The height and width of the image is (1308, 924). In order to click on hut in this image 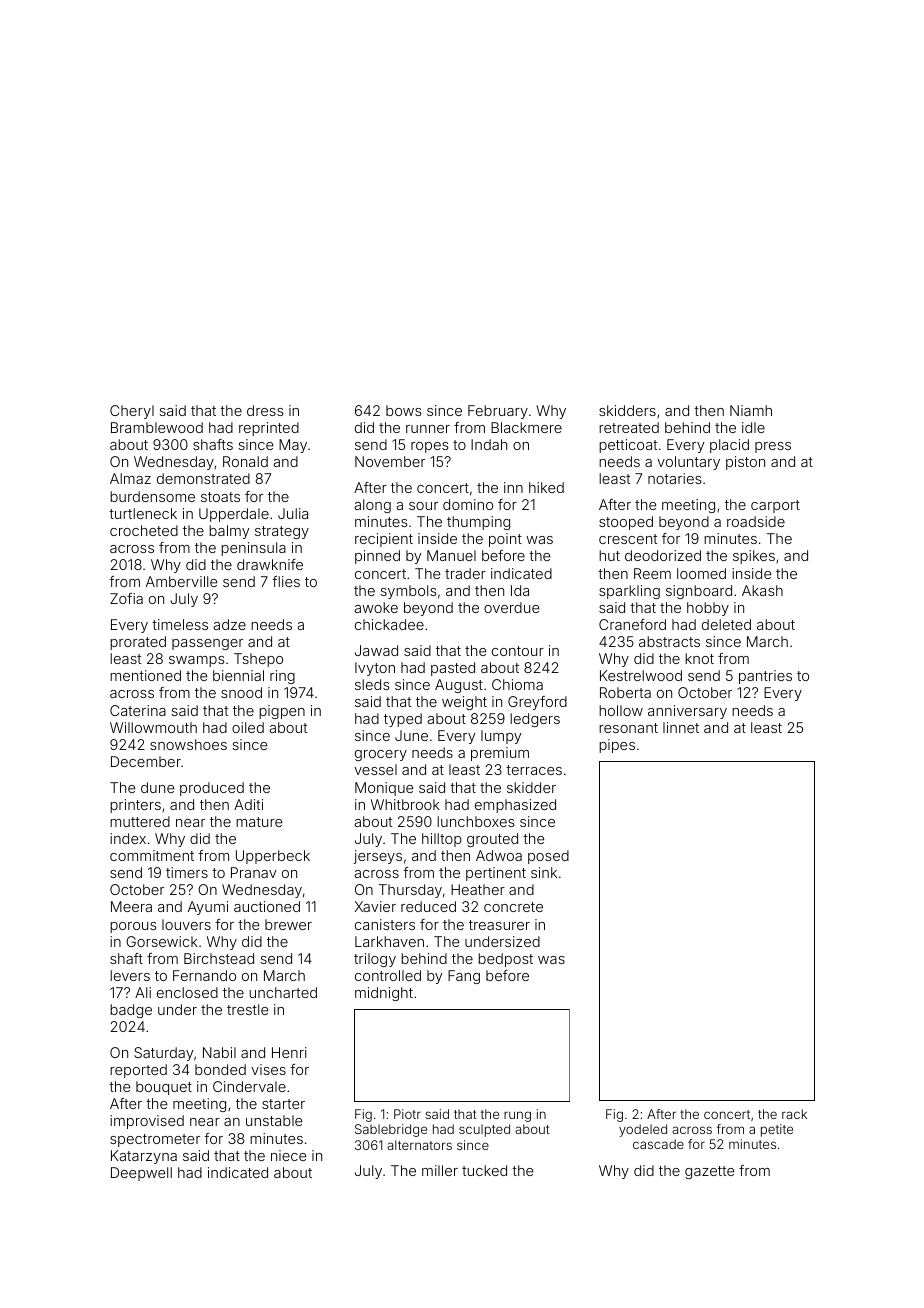, I will do `click(609, 555)`.
